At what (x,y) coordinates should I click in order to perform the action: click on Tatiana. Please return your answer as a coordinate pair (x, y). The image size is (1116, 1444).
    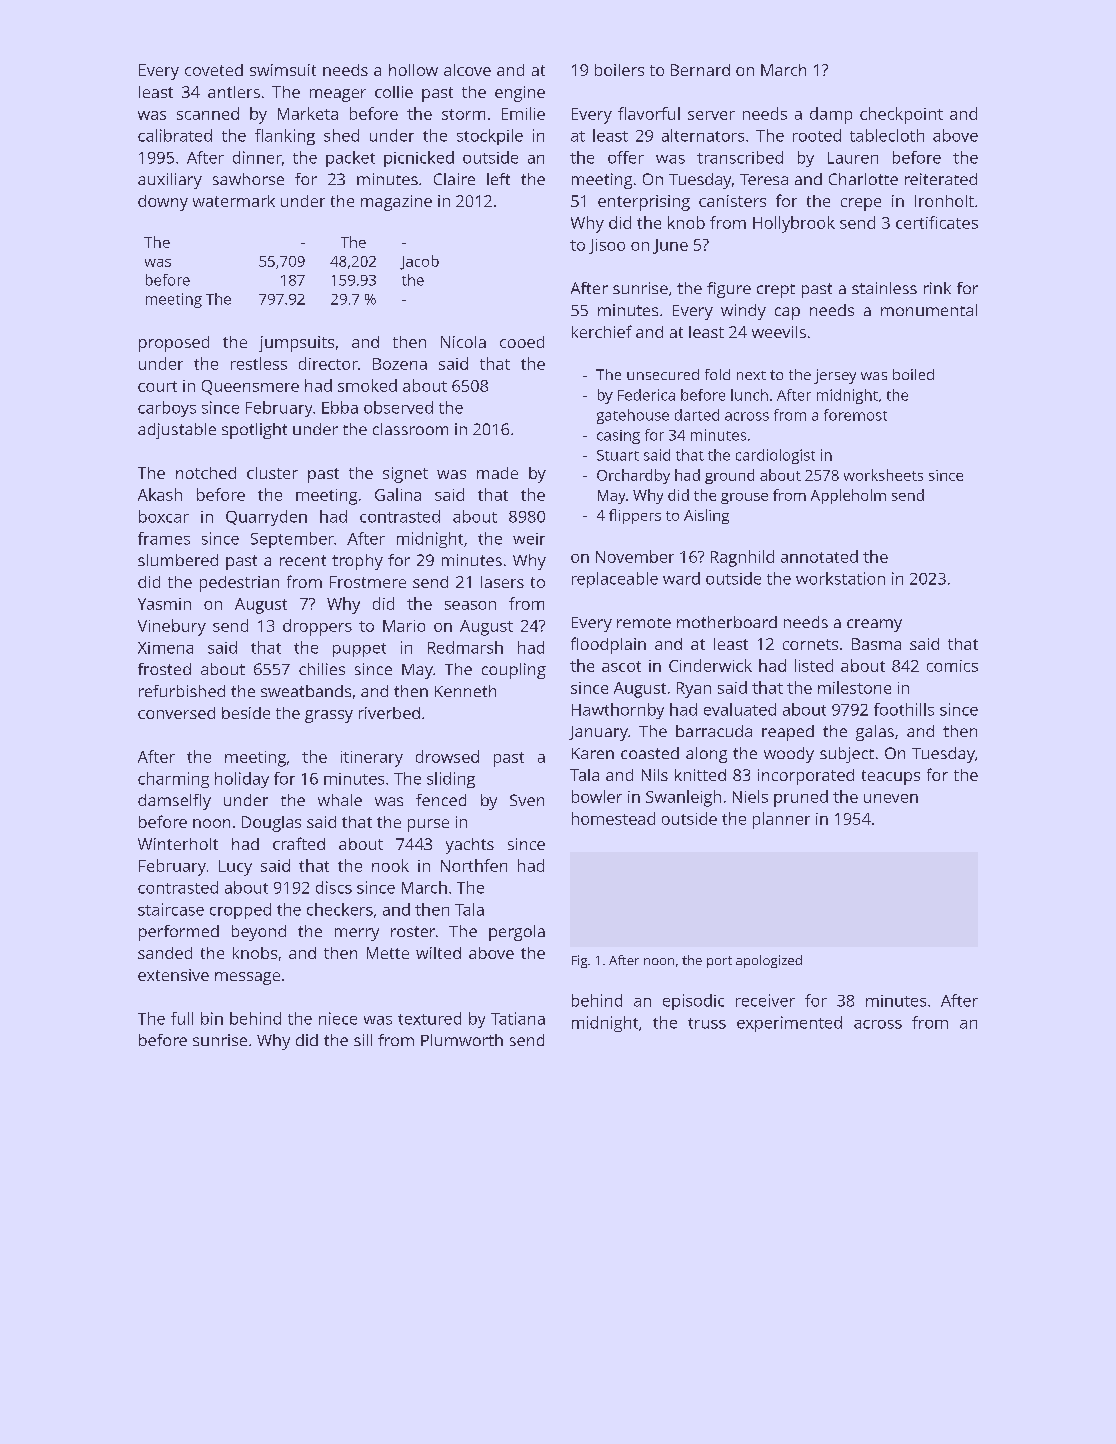
    Looking at the image, I should click on (518, 1018).
